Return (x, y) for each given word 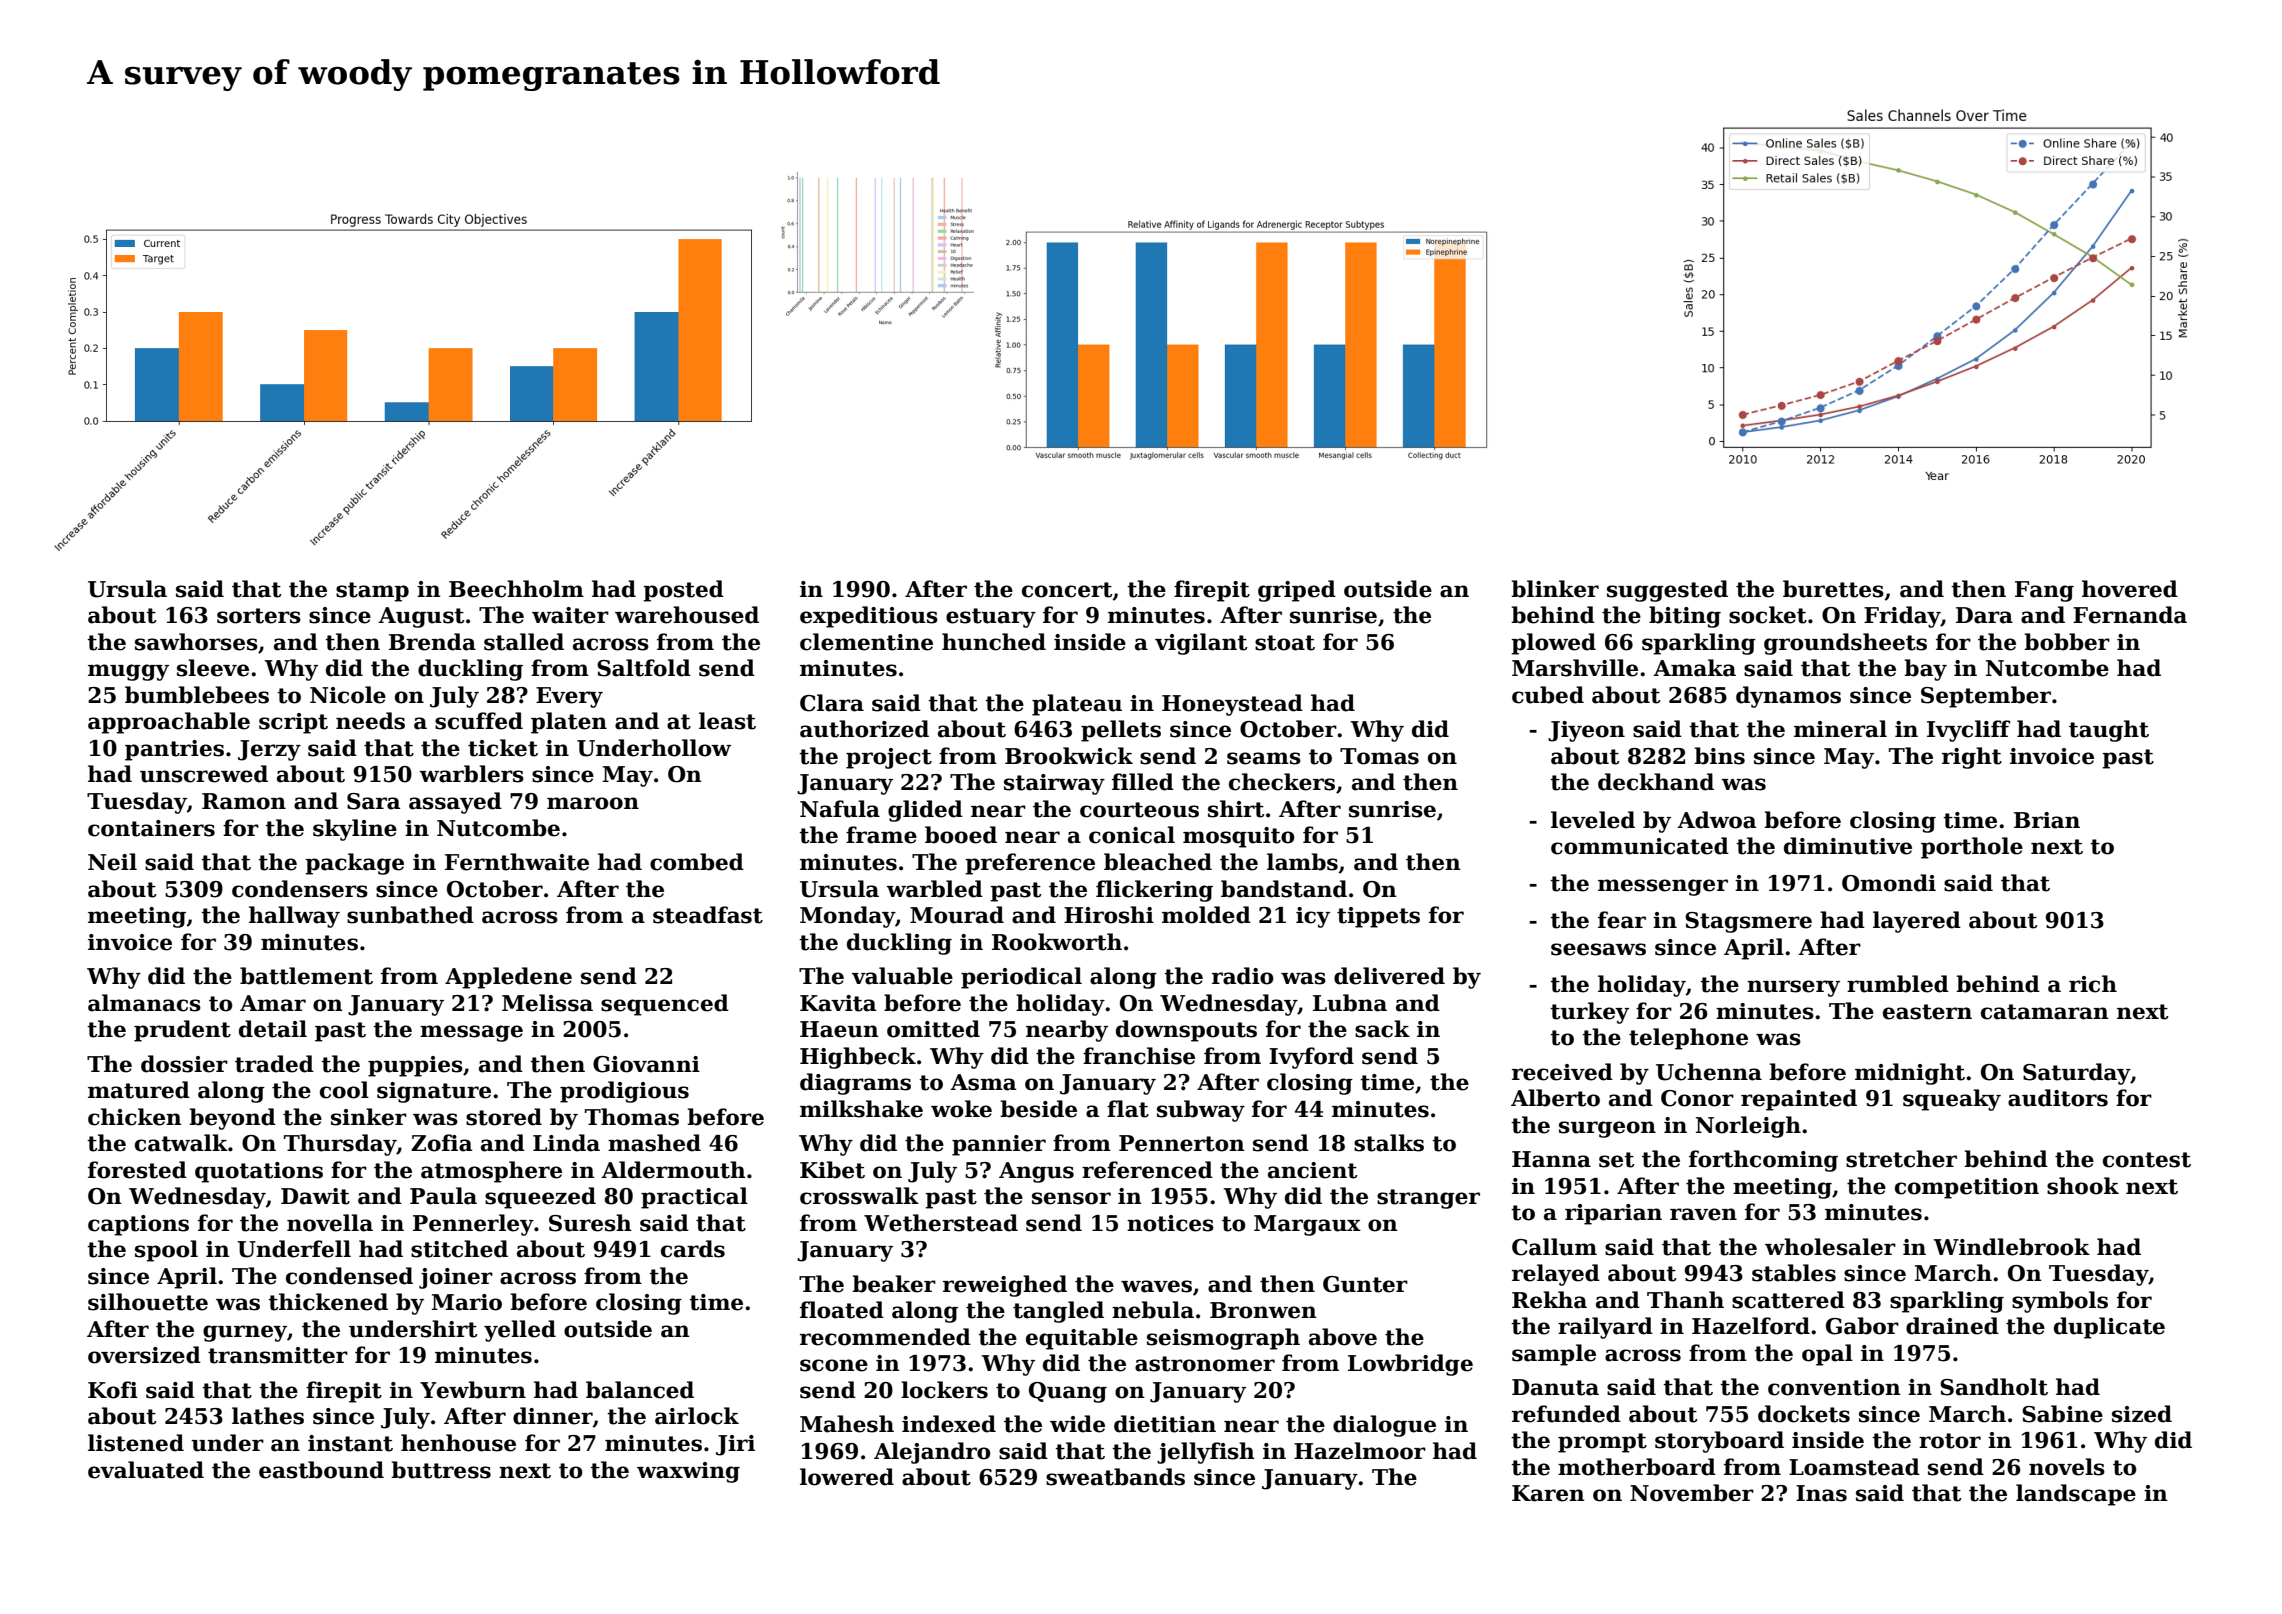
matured (139, 1090)
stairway (1054, 784)
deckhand (1656, 782)
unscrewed (204, 774)
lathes (268, 1416)
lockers (944, 1390)
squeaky (1952, 1100)
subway (1201, 1111)
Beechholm (516, 589)
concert (1067, 590)
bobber (2067, 642)
